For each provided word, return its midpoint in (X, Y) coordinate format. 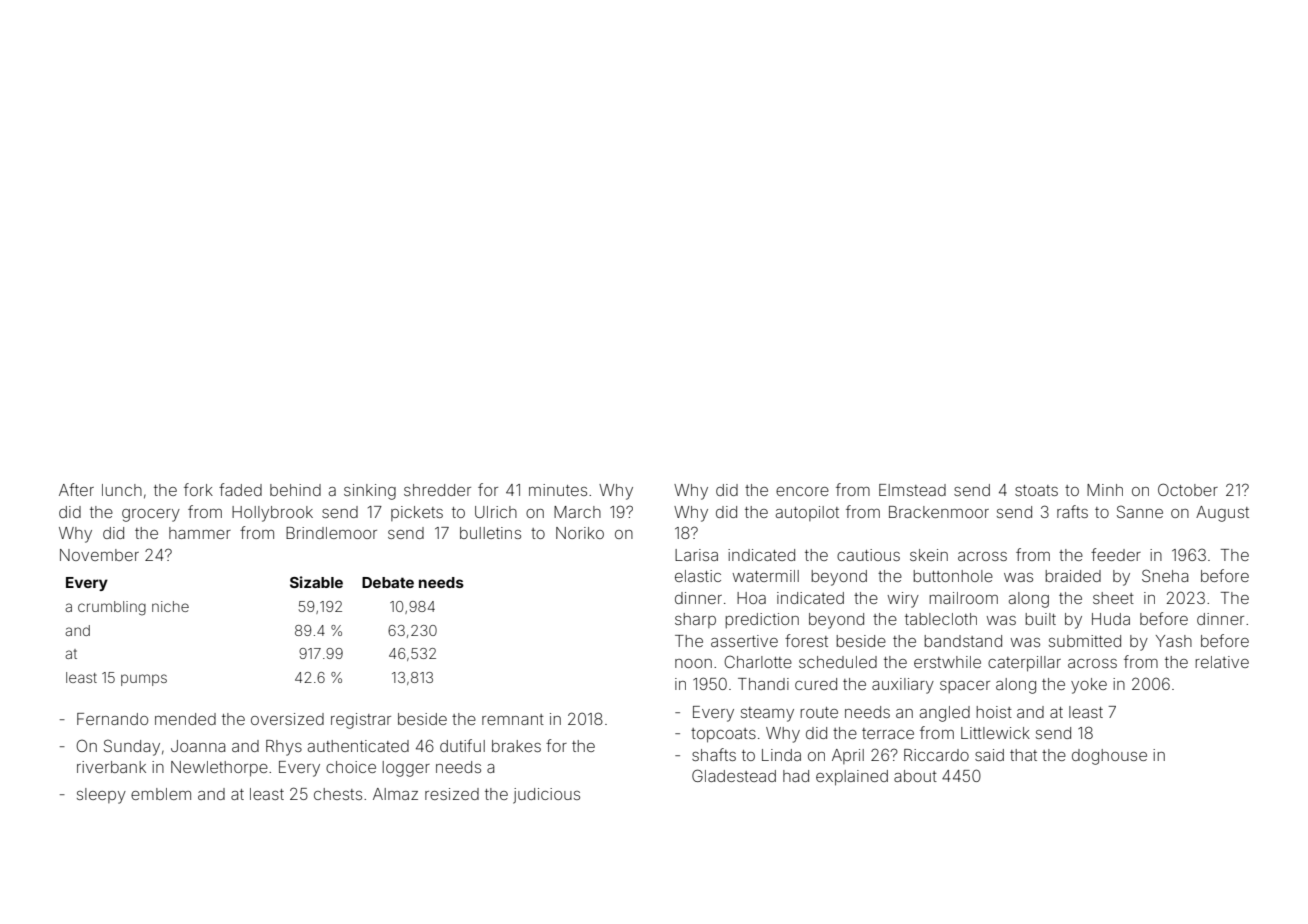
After (76, 489)
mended (185, 719)
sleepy (101, 796)
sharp (695, 620)
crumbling (112, 608)
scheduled (838, 662)
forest (806, 640)
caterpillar (1024, 664)
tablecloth (941, 619)
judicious (546, 796)
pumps (144, 680)
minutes (558, 490)
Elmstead (912, 490)
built (1040, 619)
